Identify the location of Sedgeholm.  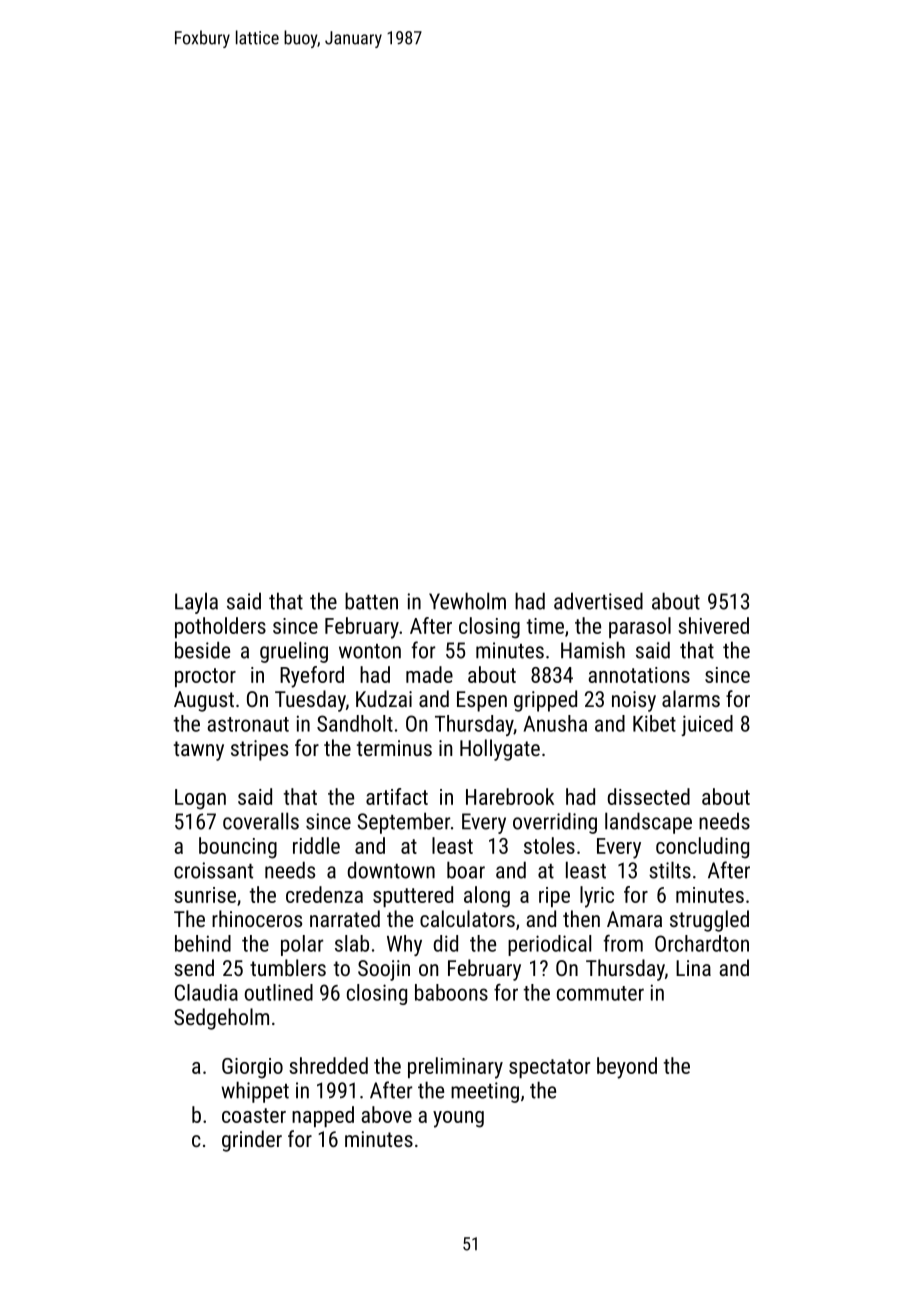
(221, 1019).
